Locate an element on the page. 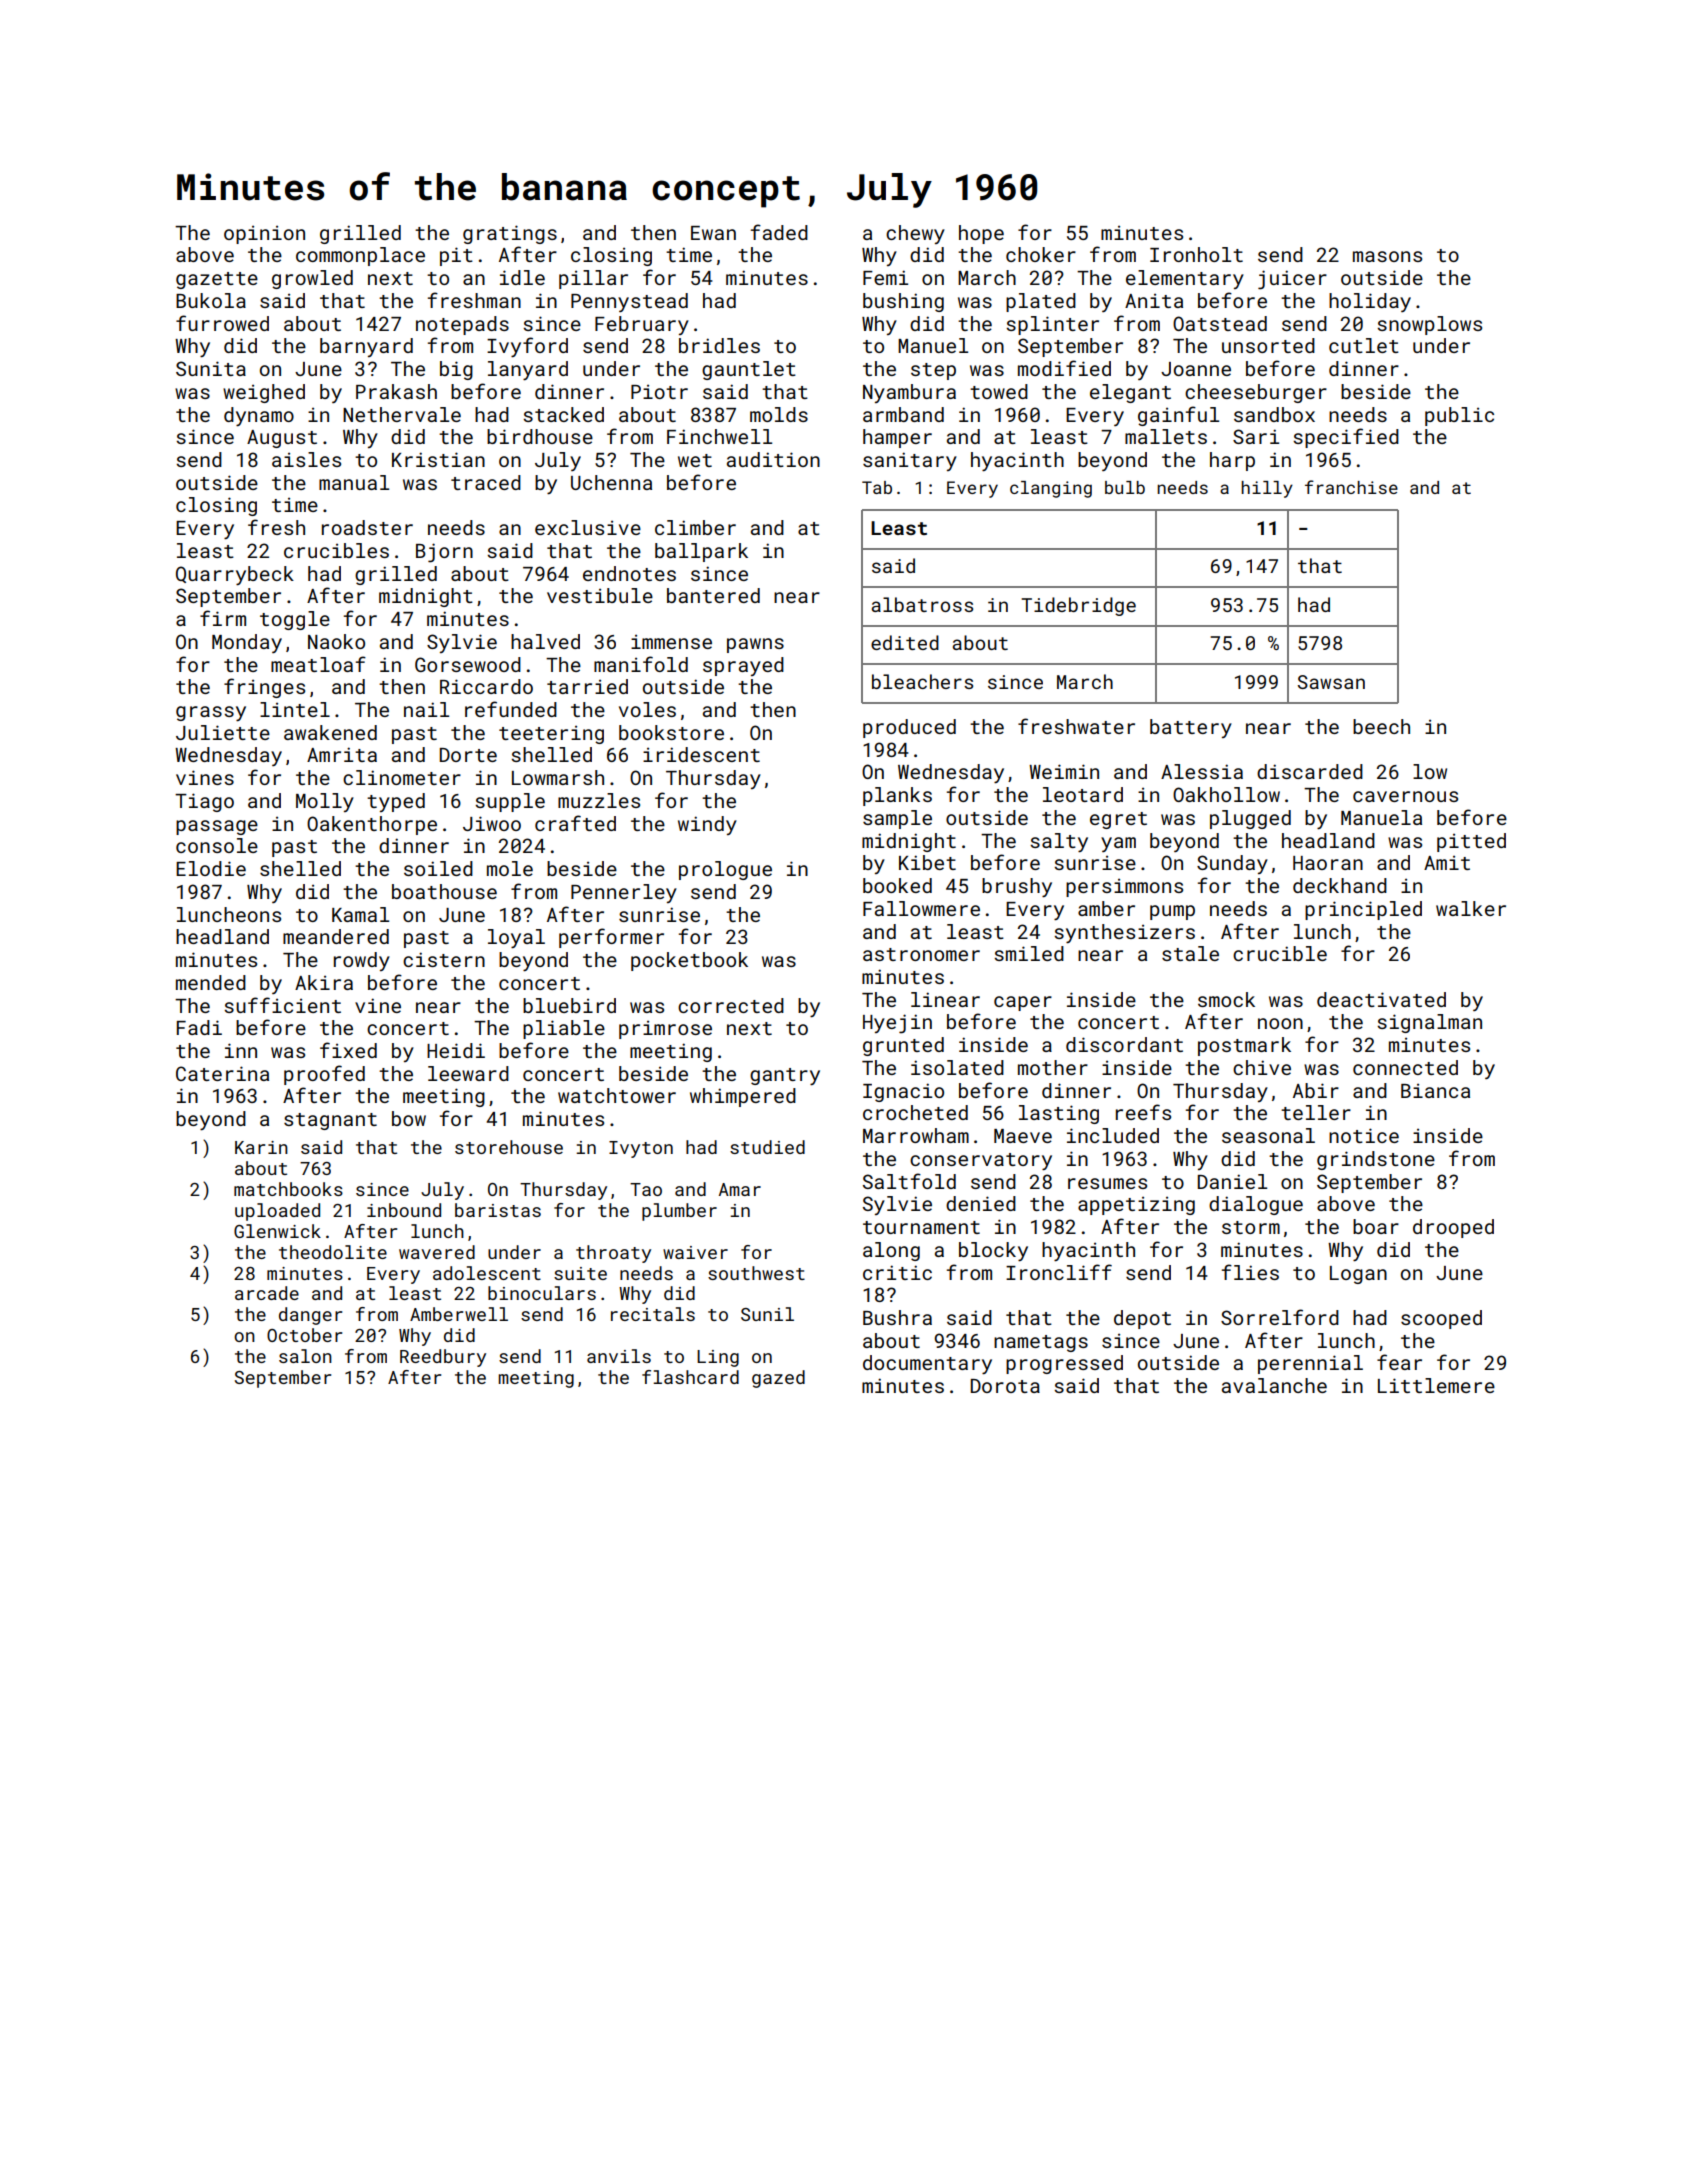  avalanche is located at coordinates (1274, 1385).
